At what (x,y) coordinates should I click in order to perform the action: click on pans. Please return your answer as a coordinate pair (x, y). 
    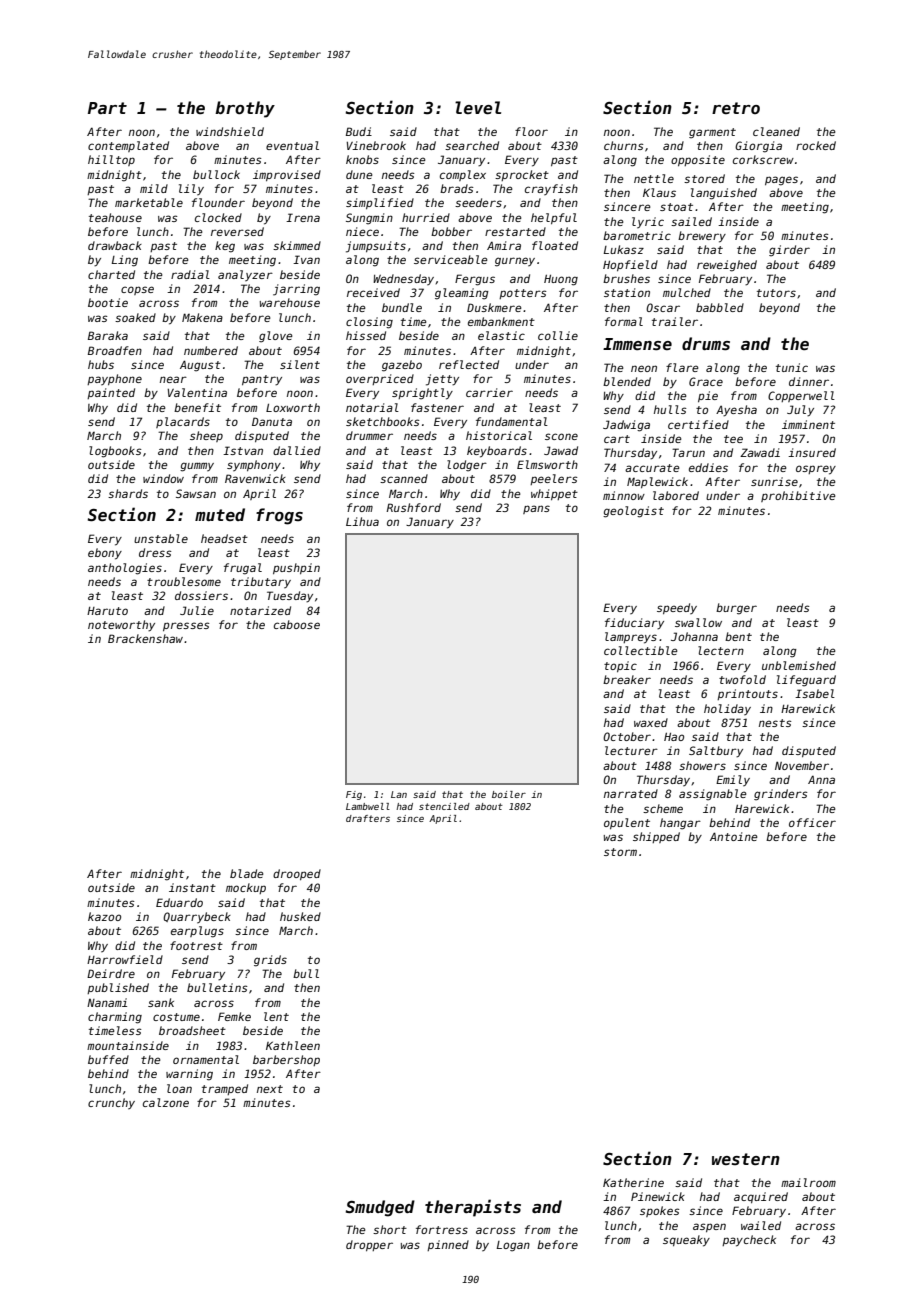
    Looking at the image, I should click on (536, 509).
